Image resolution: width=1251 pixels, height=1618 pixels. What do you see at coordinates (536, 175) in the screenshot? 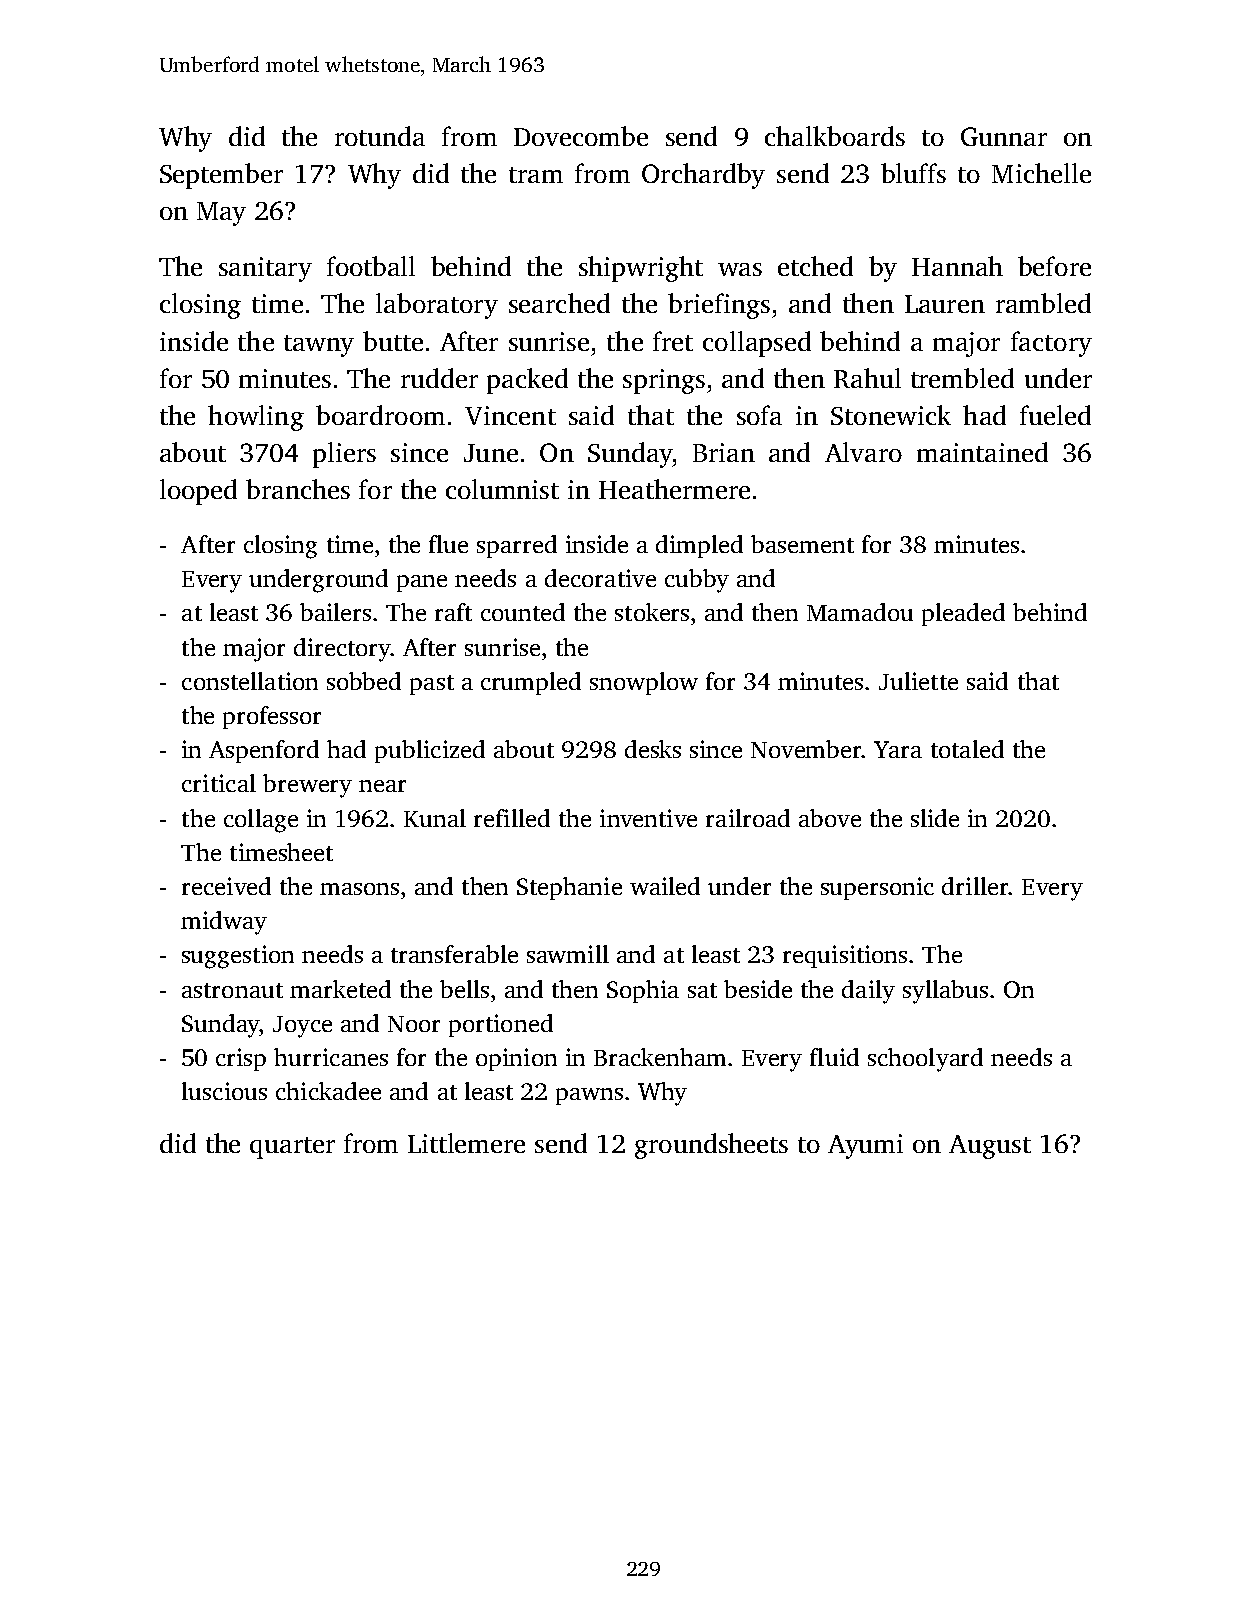
I see `tram` at bounding box center [536, 175].
